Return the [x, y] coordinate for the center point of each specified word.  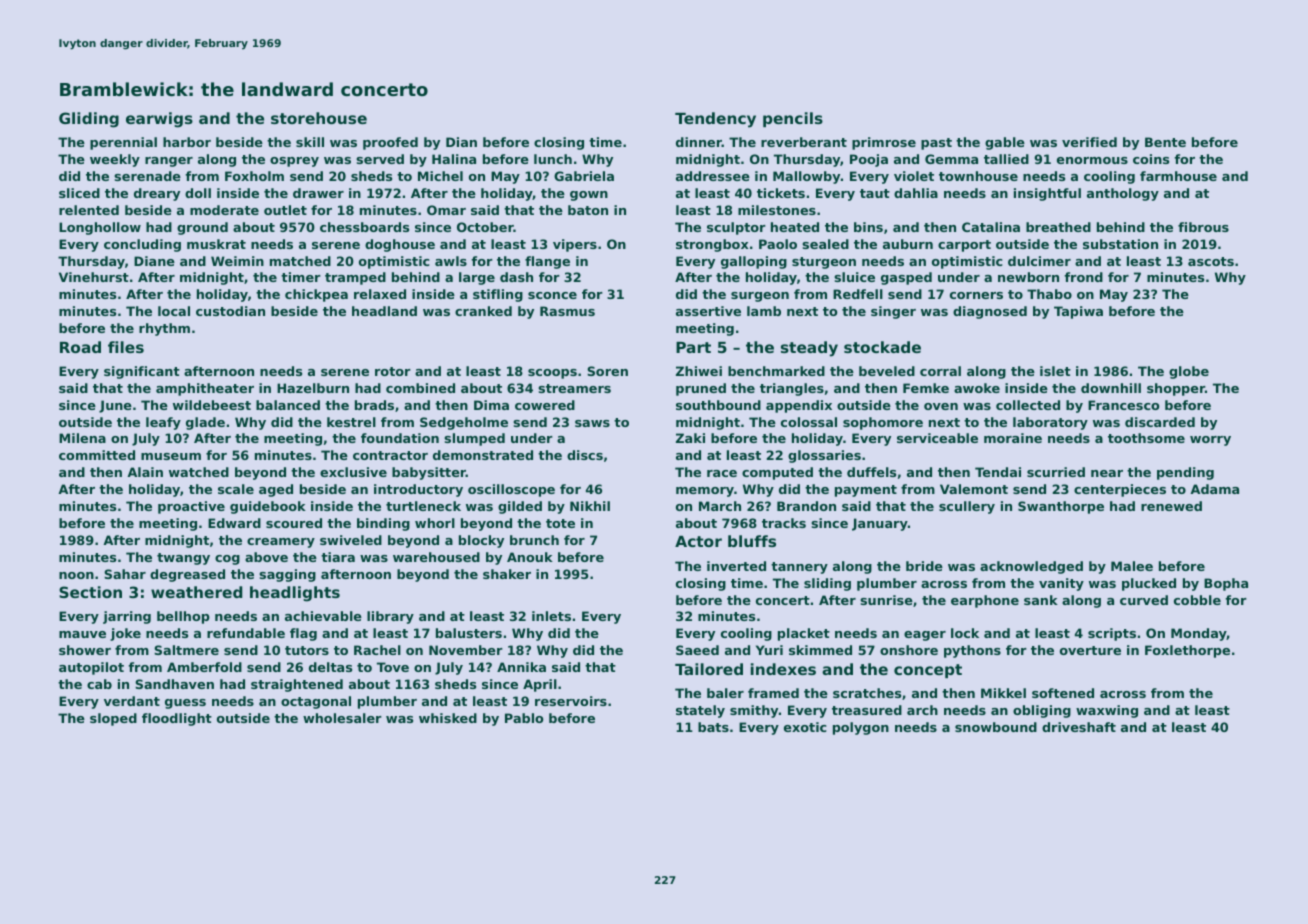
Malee [1132, 566]
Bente [1165, 142]
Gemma [951, 159]
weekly [115, 160]
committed [97, 455]
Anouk [530, 557]
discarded [1160, 422]
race [722, 473]
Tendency [715, 120]
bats [713, 727]
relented [89, 210]
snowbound [996, 727]
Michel [440, 176]
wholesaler [342, 718]
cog [227, 560]
